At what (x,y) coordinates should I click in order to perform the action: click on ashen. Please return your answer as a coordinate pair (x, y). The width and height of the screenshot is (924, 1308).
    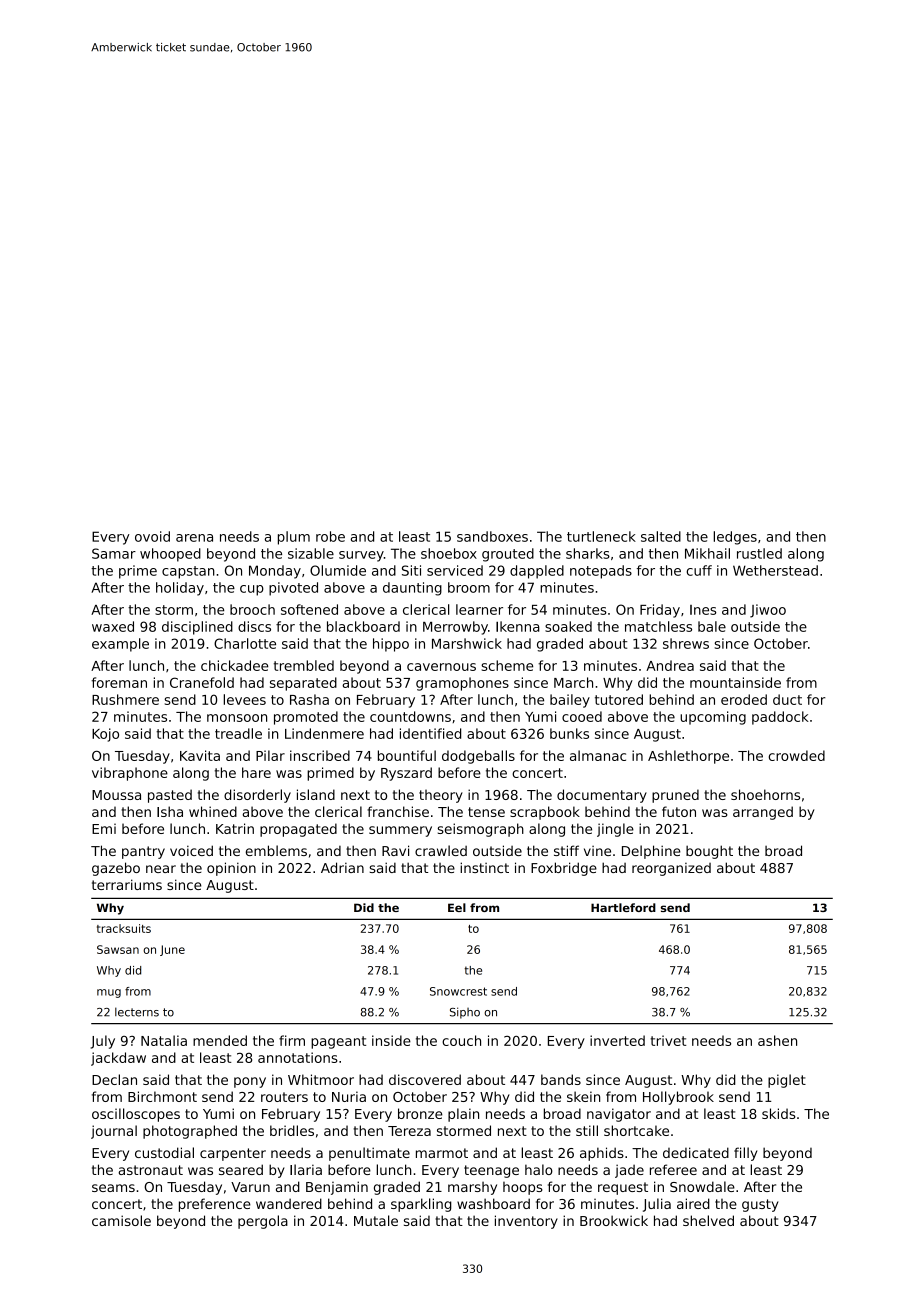
    Looking at the image, I should click on (777, 1040).
